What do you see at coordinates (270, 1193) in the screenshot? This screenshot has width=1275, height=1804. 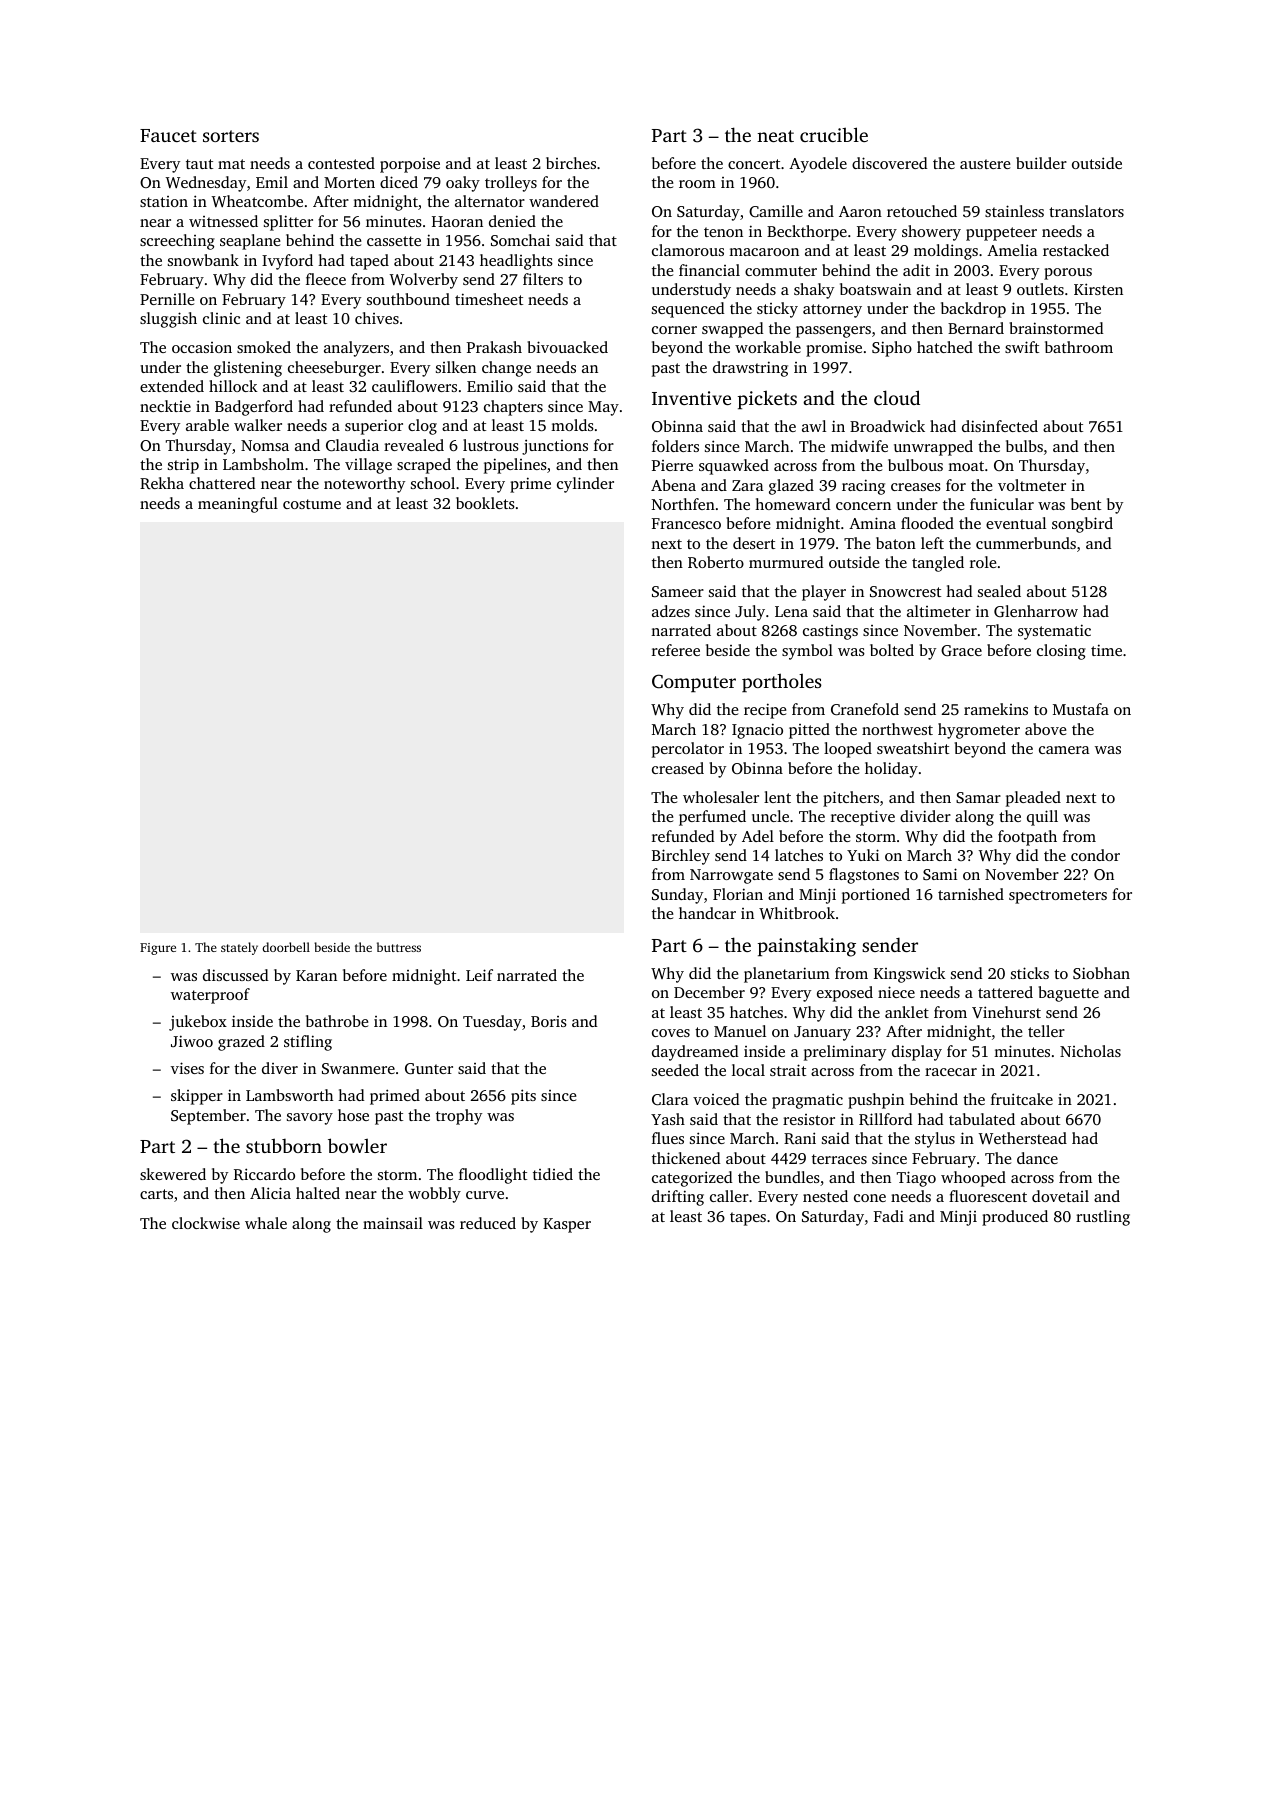 I see `Alicia` at bounding box center [270, 1193].
